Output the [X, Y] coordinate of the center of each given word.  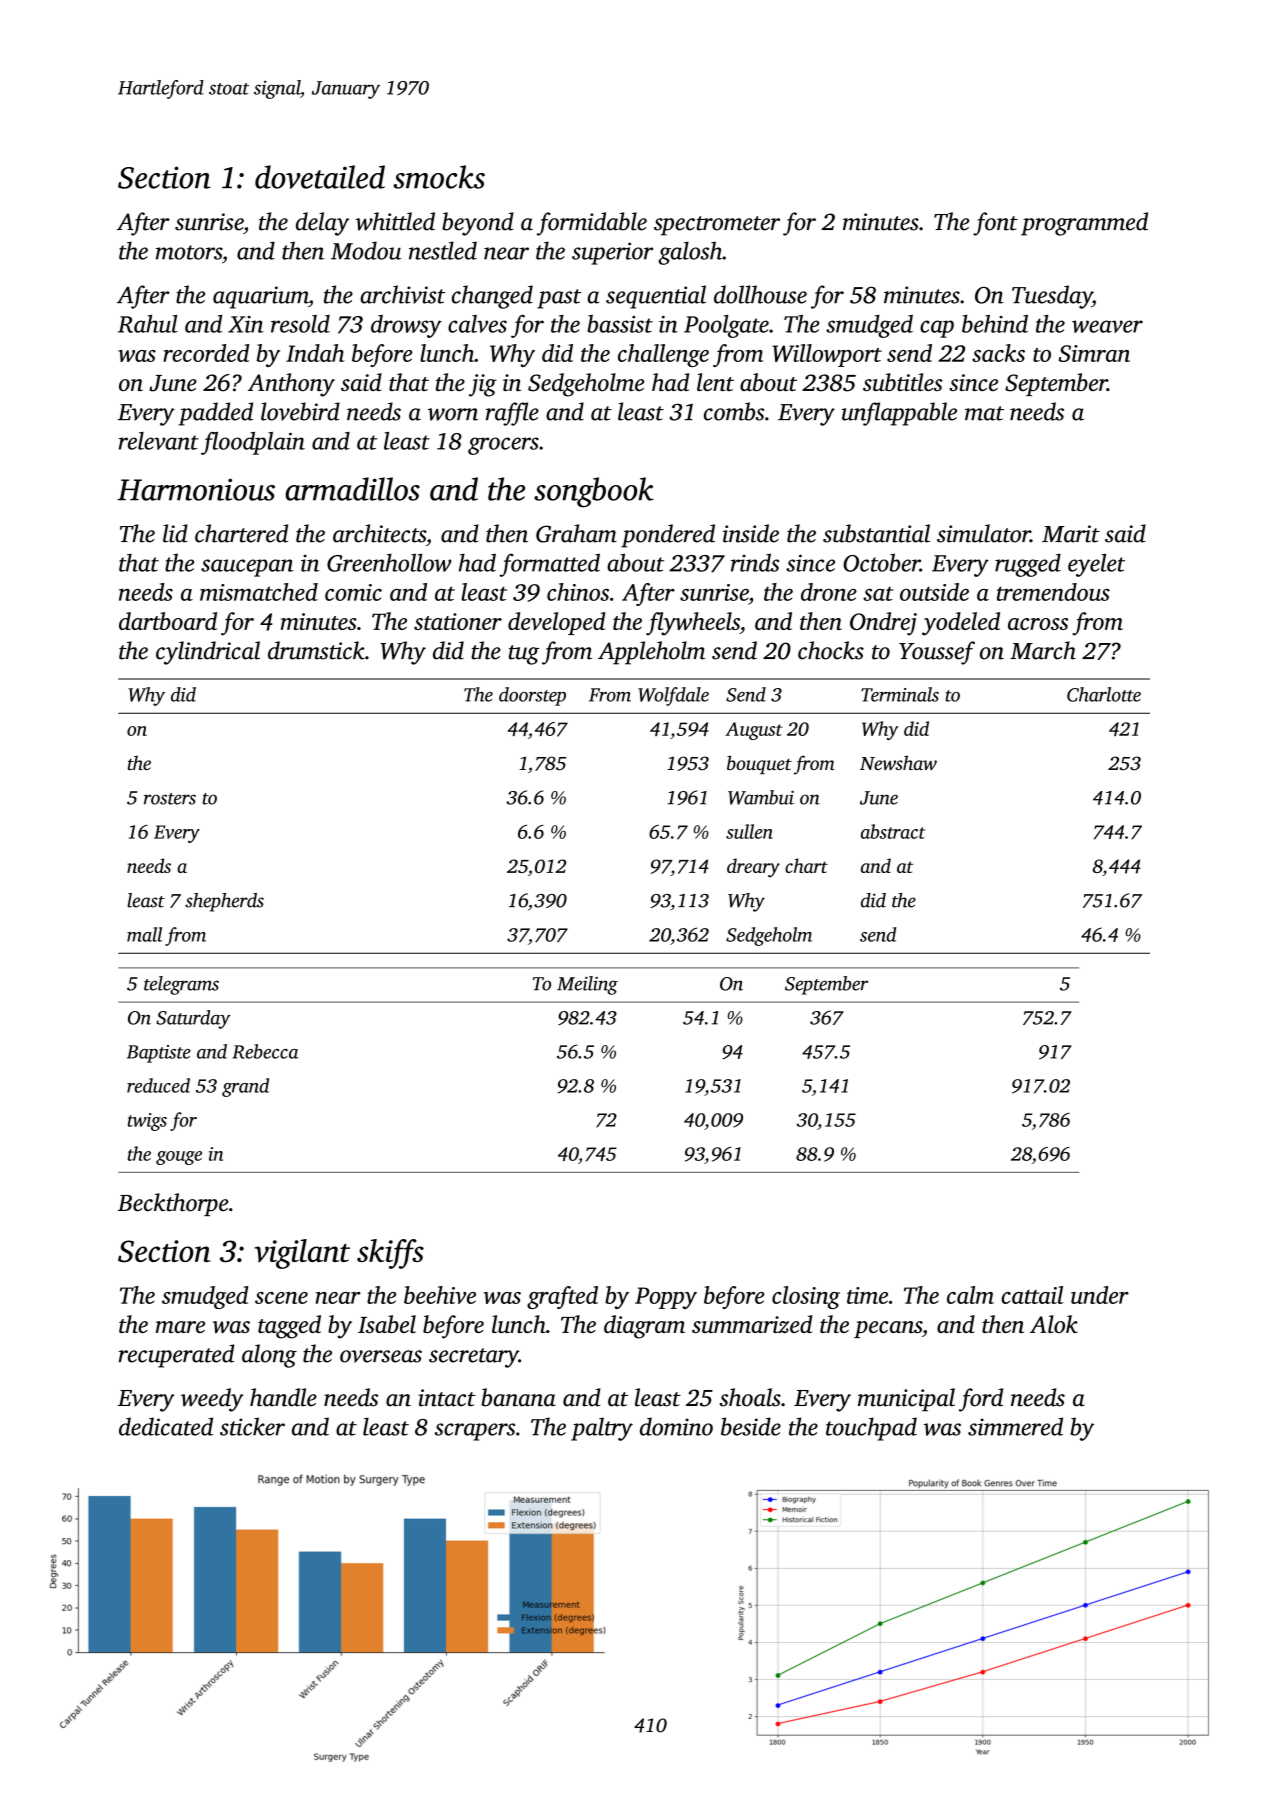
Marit [1071, 534]
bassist [620, 324]
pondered [668, 536]
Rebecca [265, 1051]
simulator [983, 533]
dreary [753, 868]
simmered [1015, 1426]
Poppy [666, 1298]
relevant [159, 441]
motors [189, 252]
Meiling [587, 985]
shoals [750, 1397]
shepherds [224, 902]
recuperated [176, 1356]
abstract [893, 831]
